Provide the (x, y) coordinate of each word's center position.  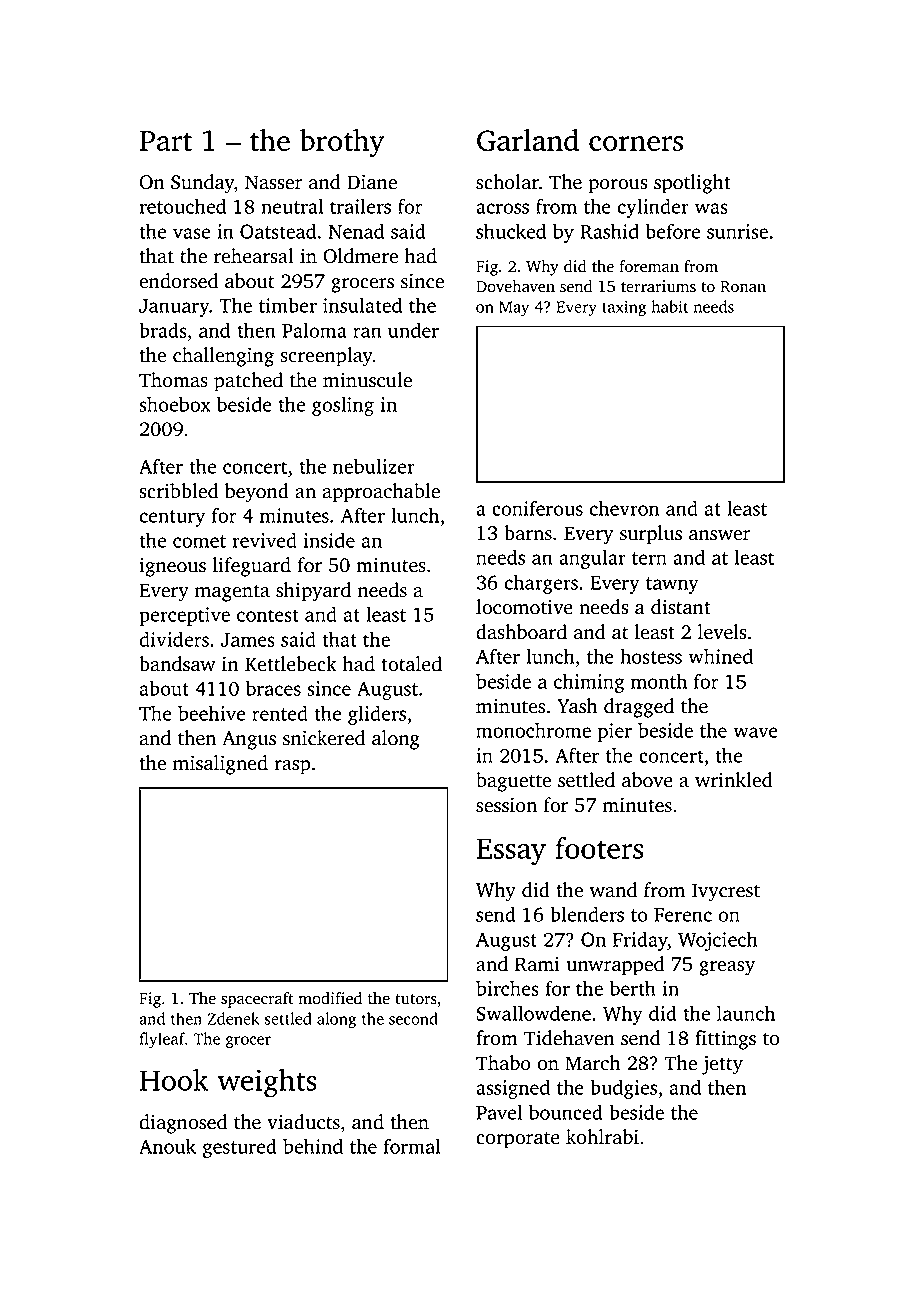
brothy (342, 143)
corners (636, 143)
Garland (528, 140)
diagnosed (183, 1124)
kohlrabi (602, 1137)
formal (412, 1146)
